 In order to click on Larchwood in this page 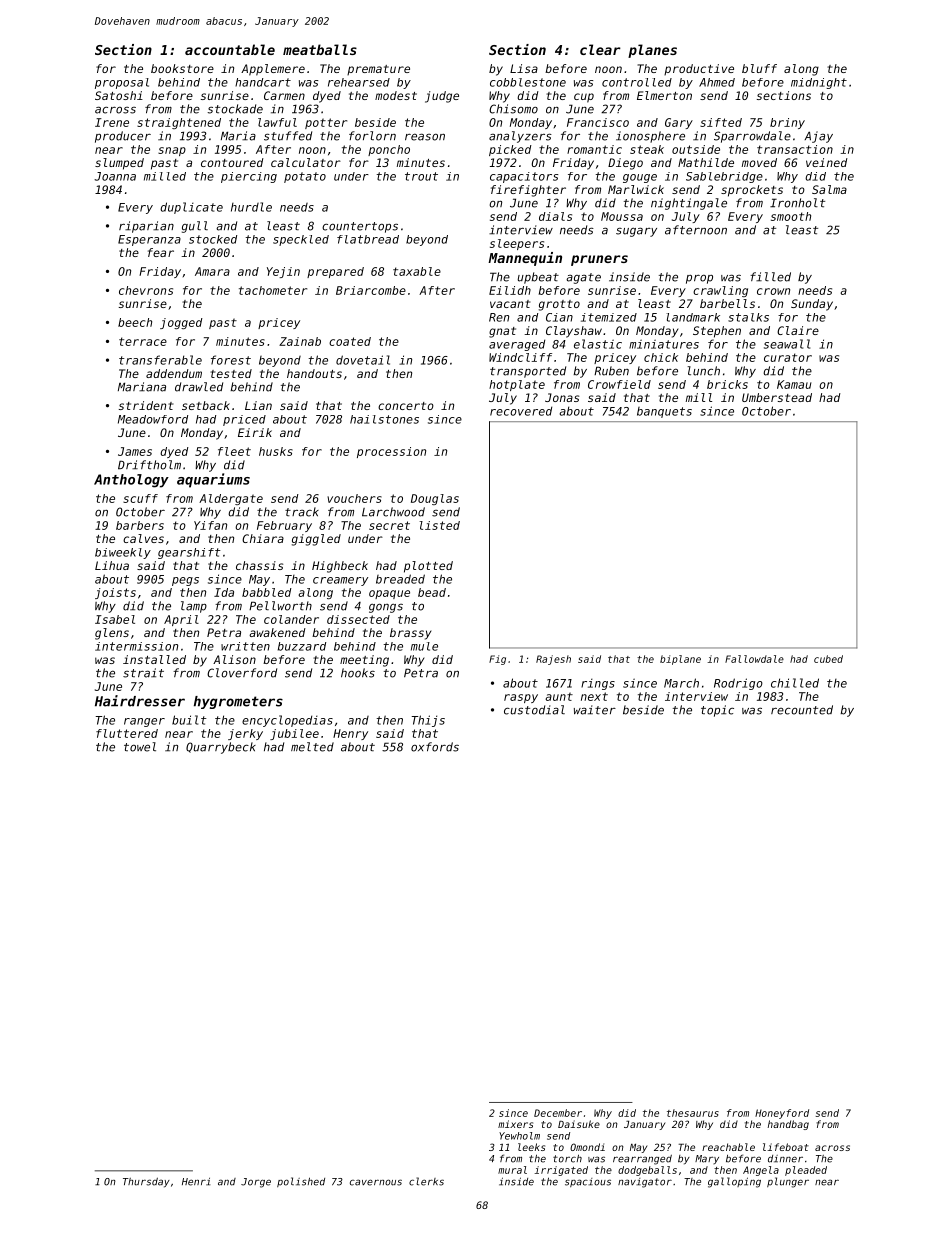, I will do `click(393, 512)`.
